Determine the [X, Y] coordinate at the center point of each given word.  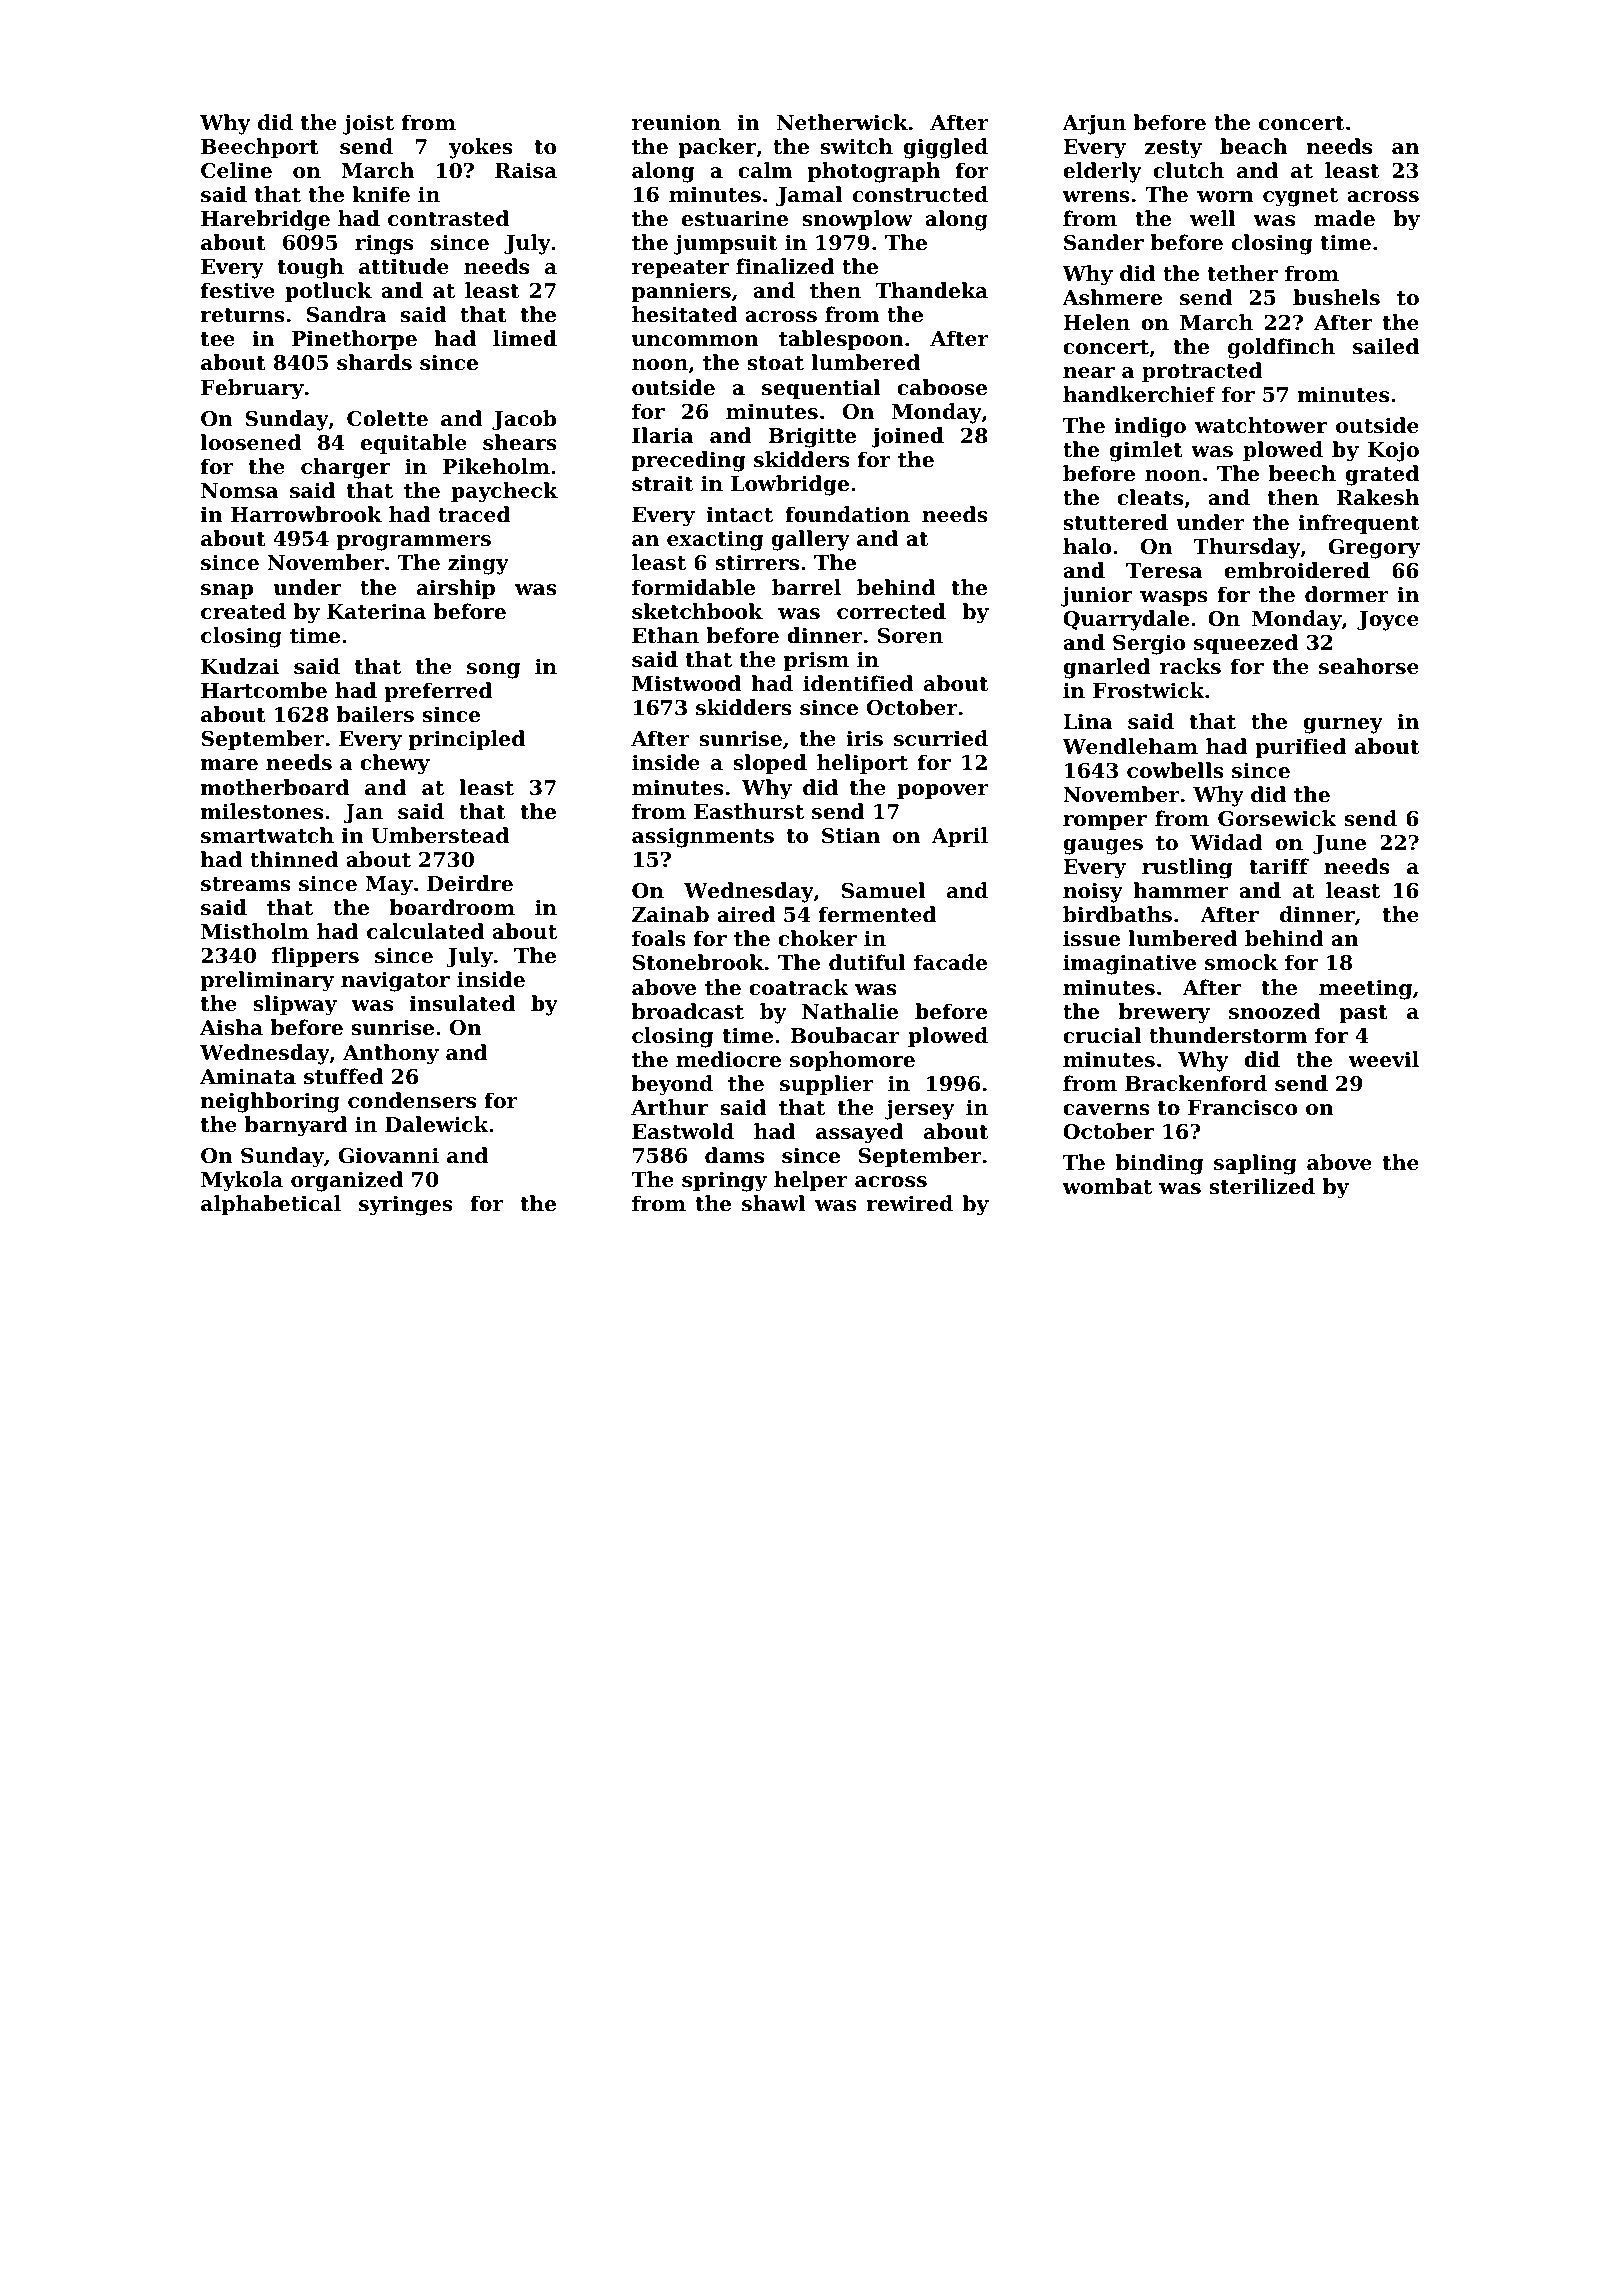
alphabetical [271, 1205]
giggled [945, 148]
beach [1254, 146]
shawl [774, 1203]
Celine [236, 170]
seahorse [1369, 666]
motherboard [275, 787]
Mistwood [686, 683]
